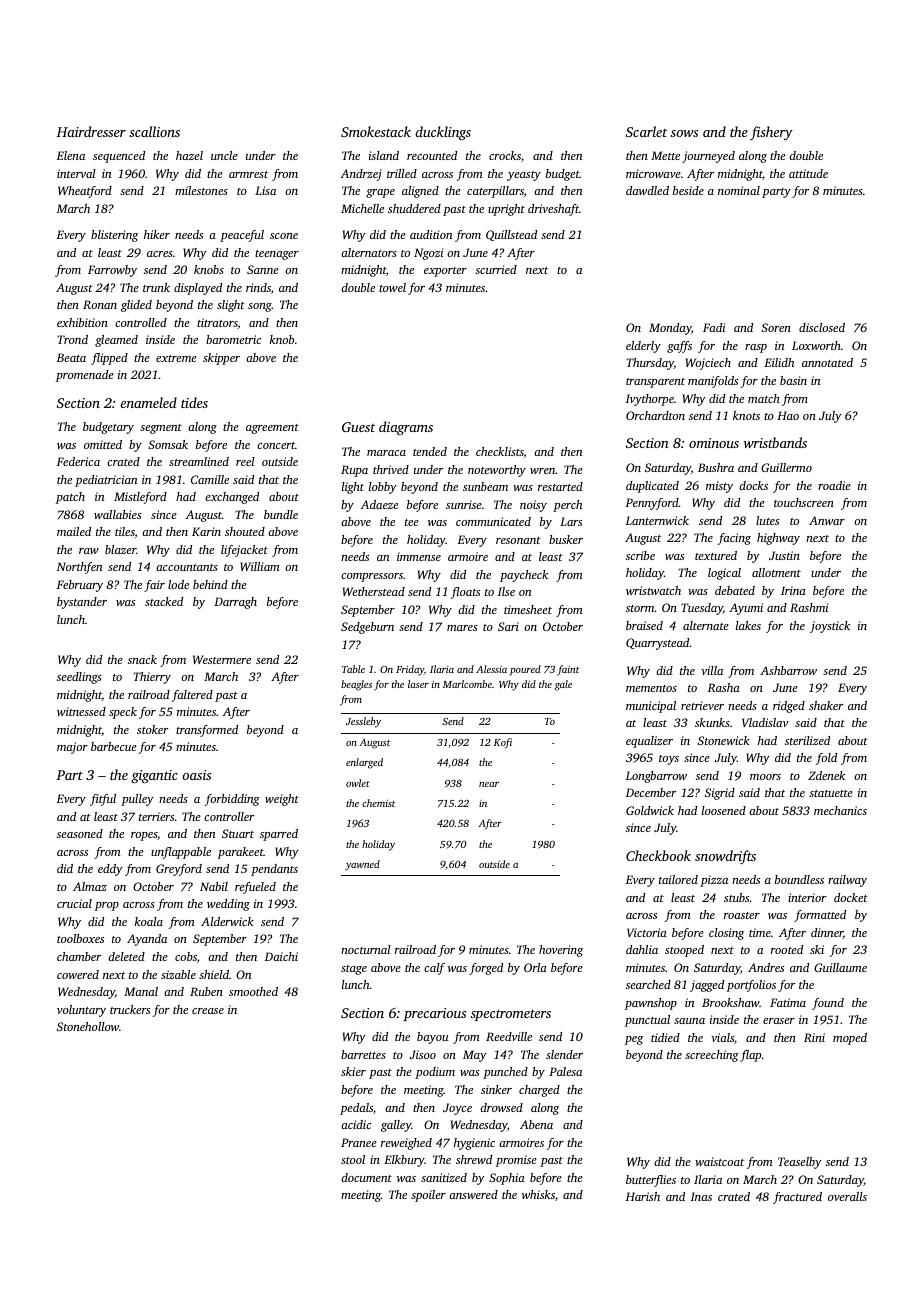  I want to click on Quarrystead, so click(658, 644).
